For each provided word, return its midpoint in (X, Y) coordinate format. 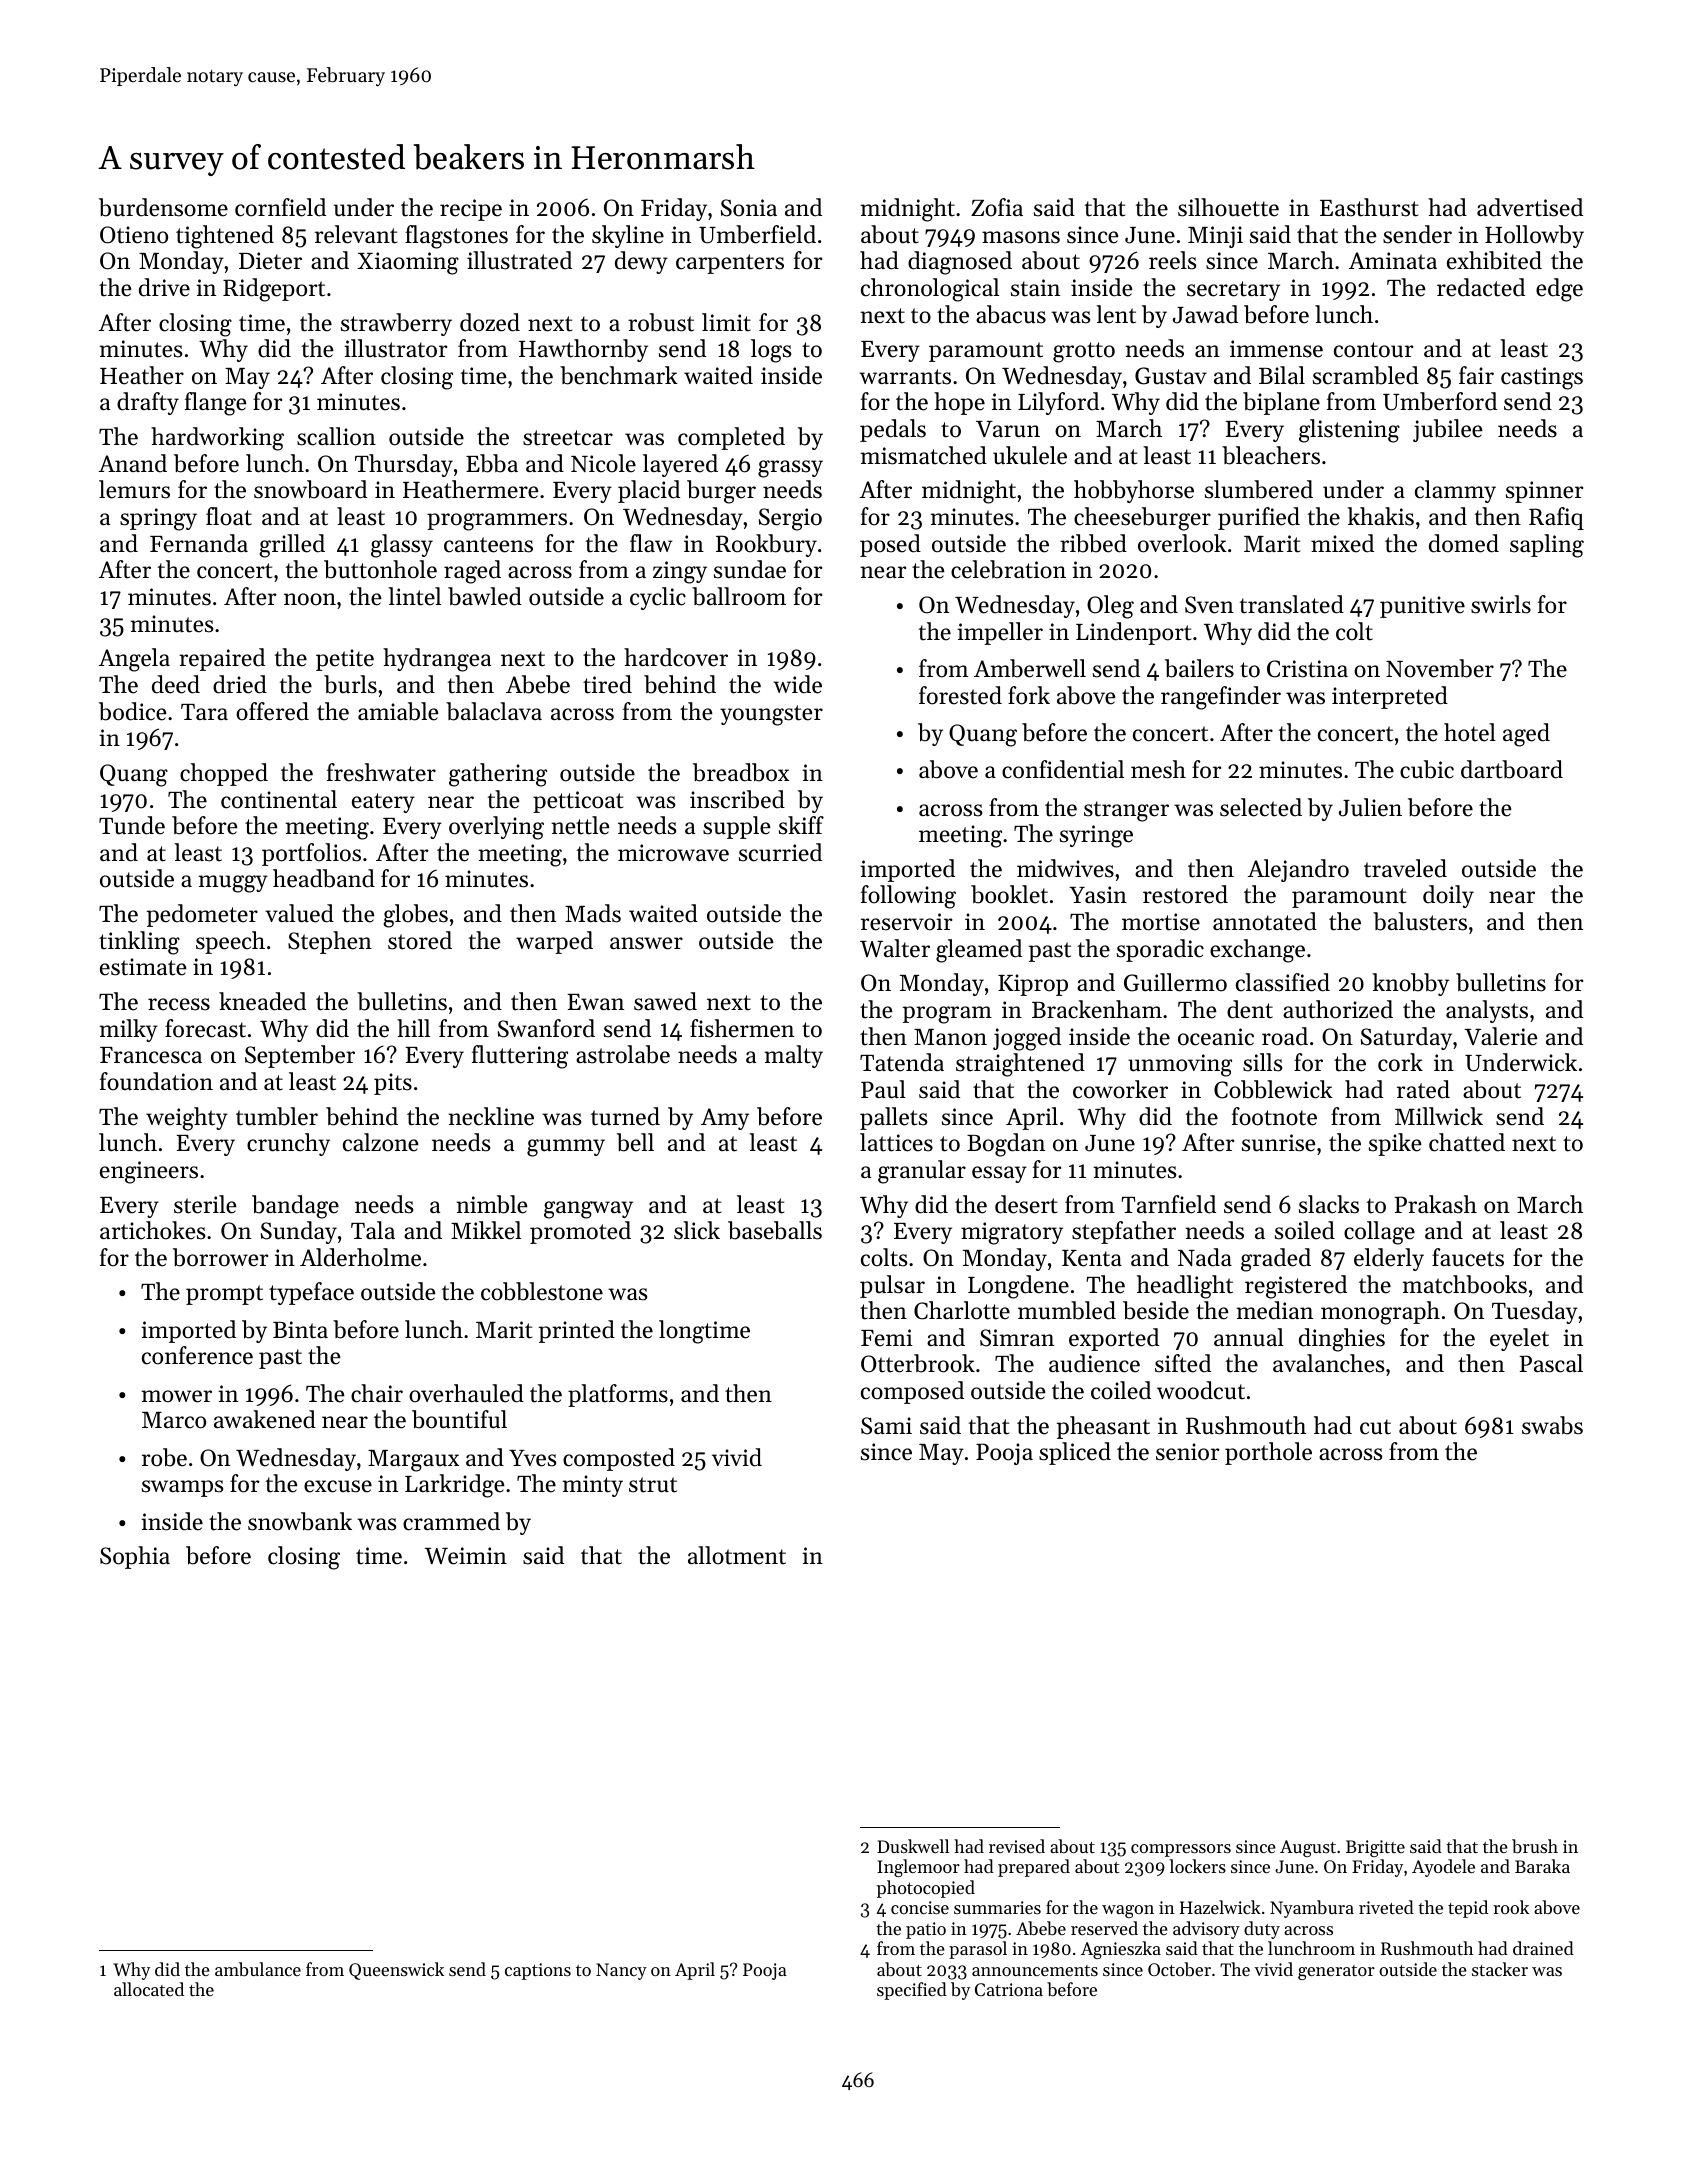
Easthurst (1369, 207)
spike (1395, 1144)
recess (179, 1004)
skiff (801, 825)
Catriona (1009, 1989)
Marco (174, 1420)
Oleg (1110, 607)
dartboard (1512, 769)
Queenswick (396, 1971)
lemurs (134, 489)
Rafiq (1556, 518)
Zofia (997, 207)
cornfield (280, 207)
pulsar (892, 1286)
